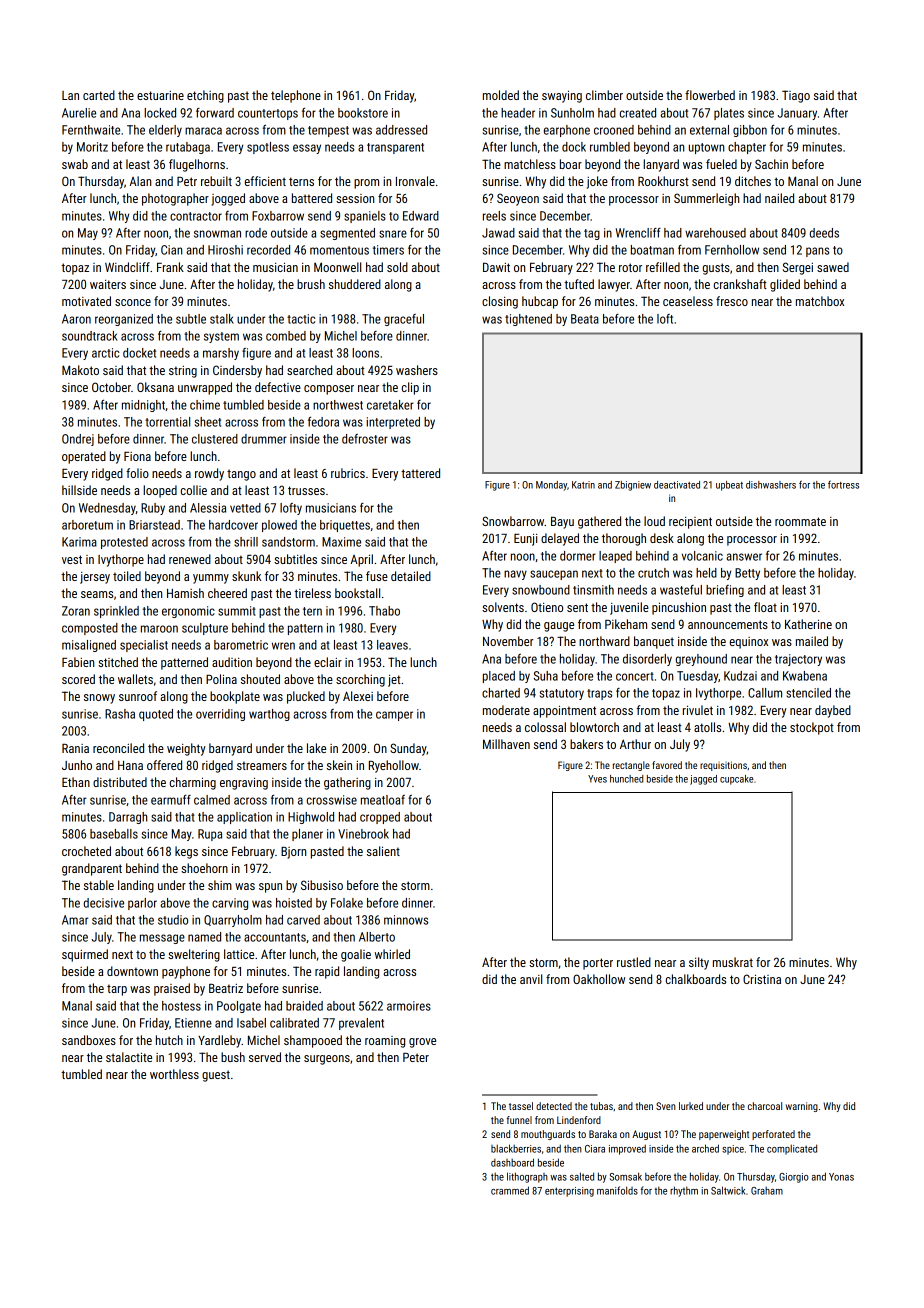 Image resolution: width=924 pixels, height=1308 pixels. I want to click on Summerleigh, so click(706, 199).
